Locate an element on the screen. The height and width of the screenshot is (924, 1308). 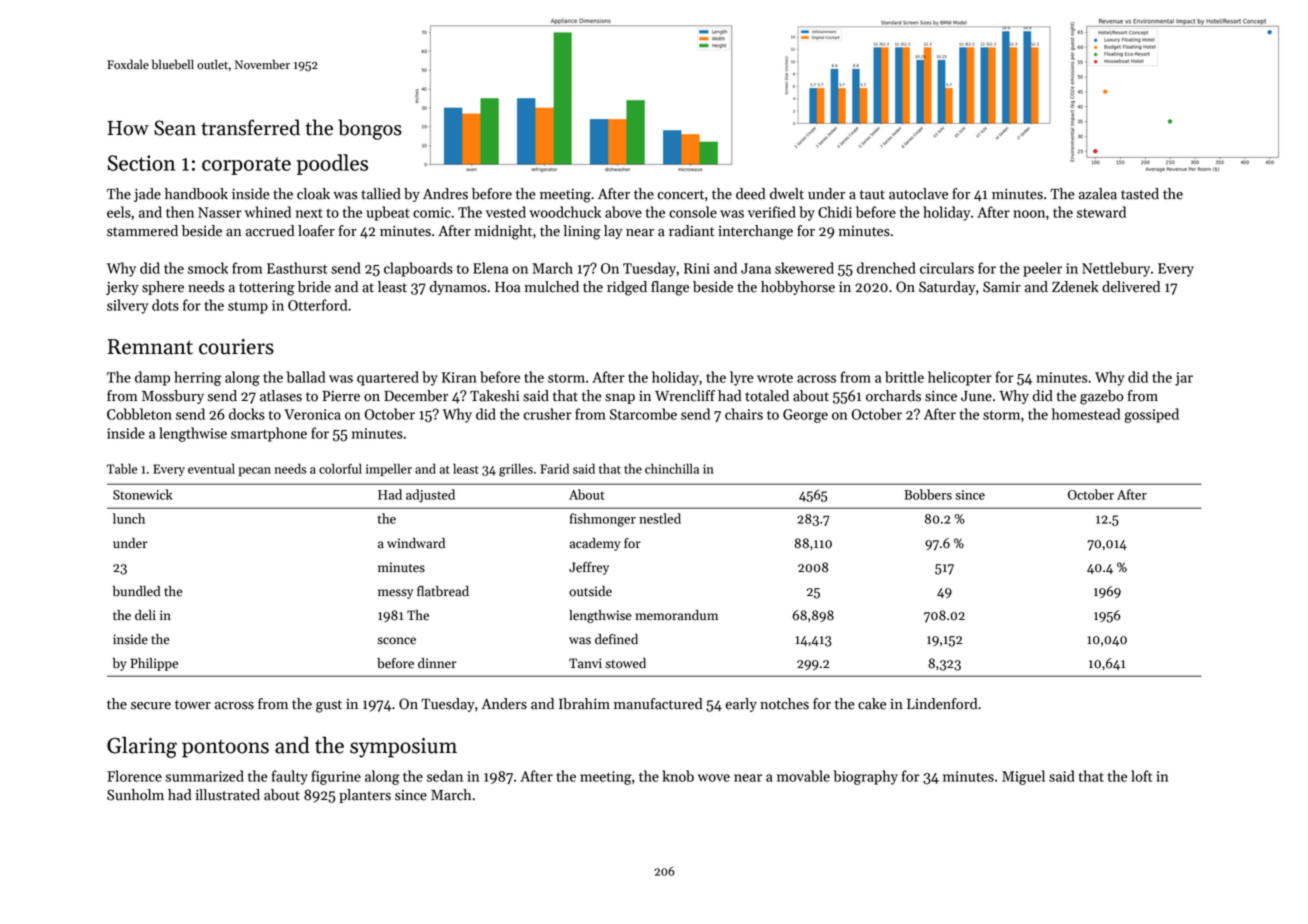
Otterford is located at coordinates (317, 305).
